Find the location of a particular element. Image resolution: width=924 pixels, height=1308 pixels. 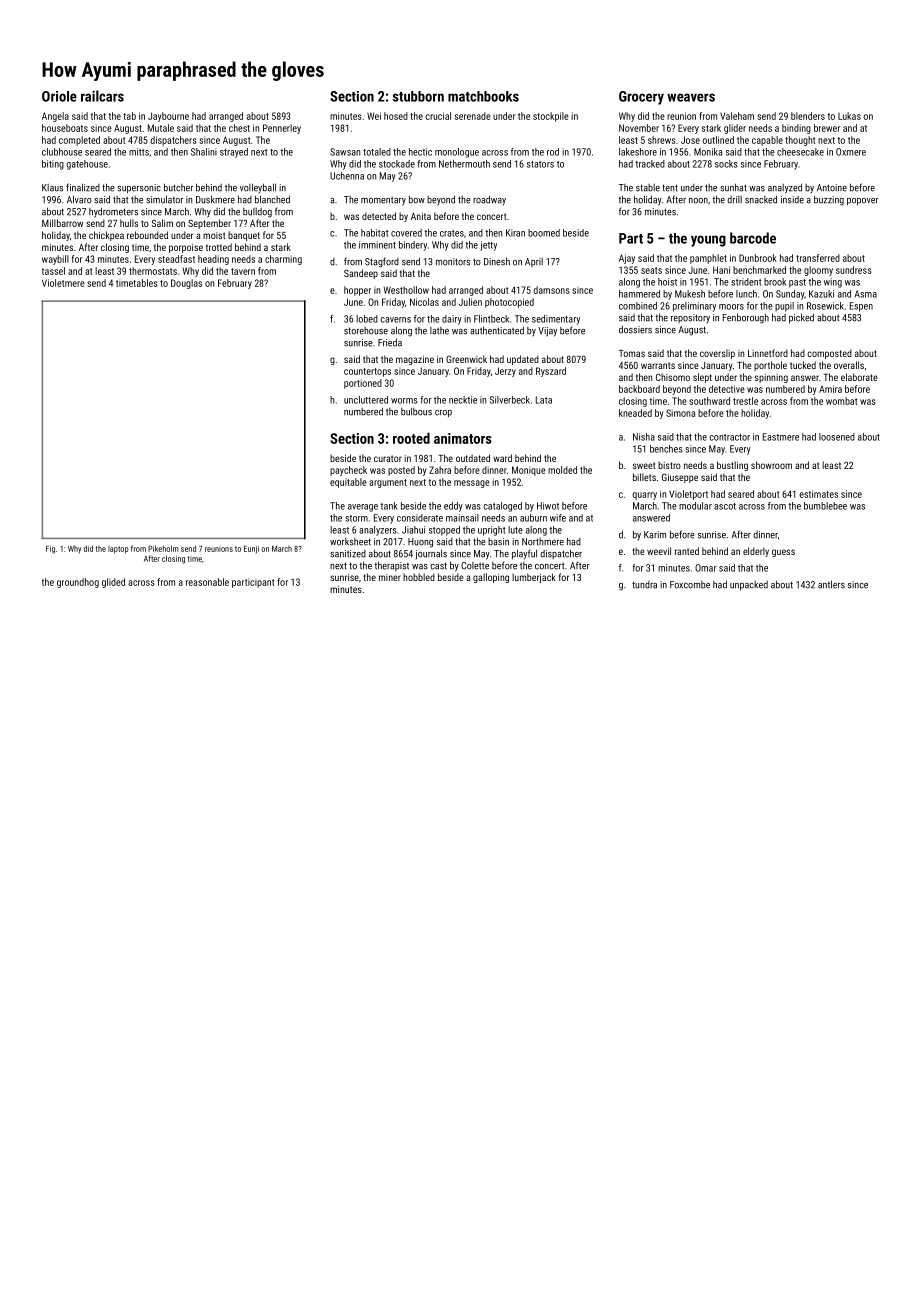

railcars is located at coordinates (102, 96).
